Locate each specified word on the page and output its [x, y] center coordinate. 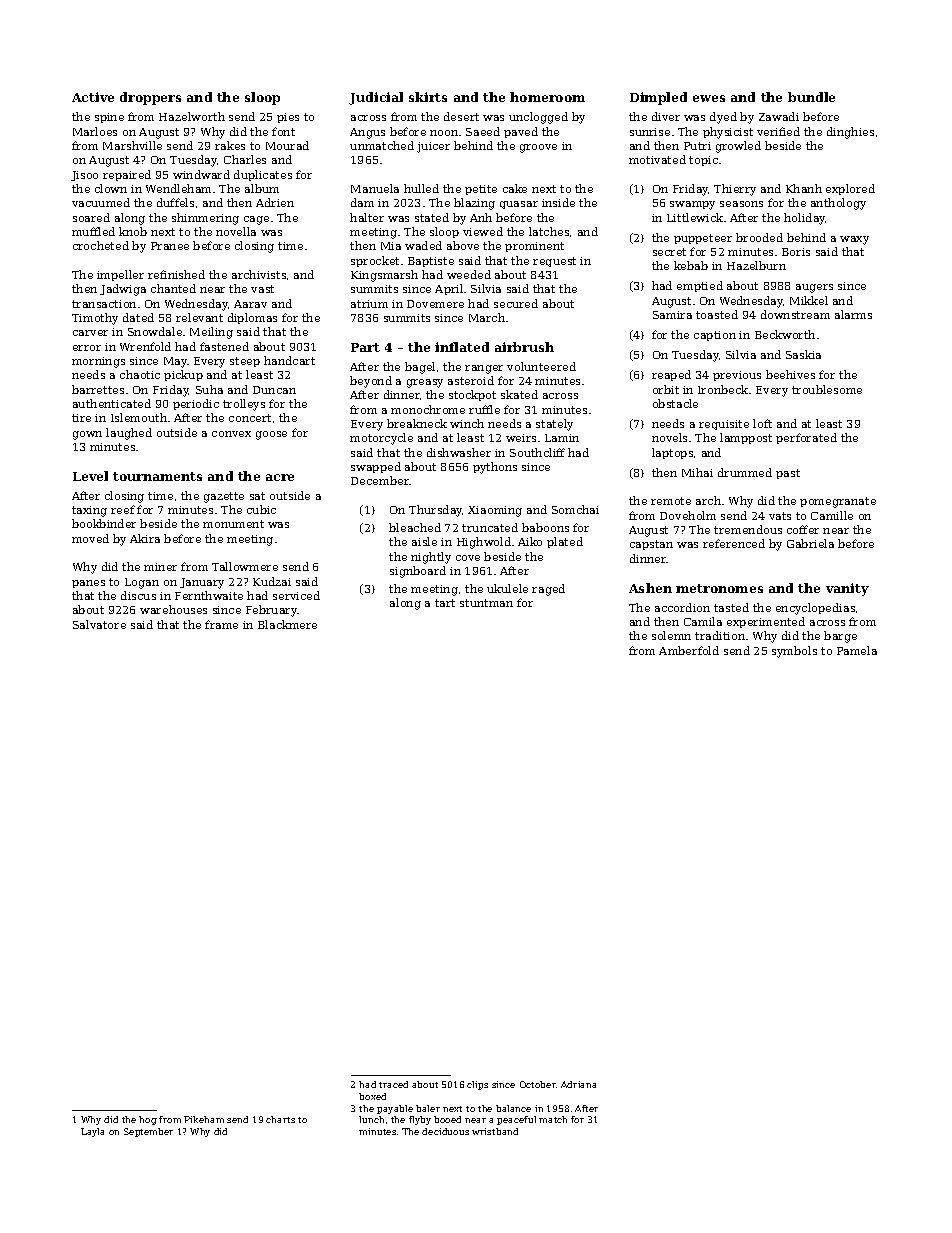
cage [256, 220]
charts [280, 1119]
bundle [811, 97]
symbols [794, 652]
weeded [469, 274]
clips [477, 1085]
